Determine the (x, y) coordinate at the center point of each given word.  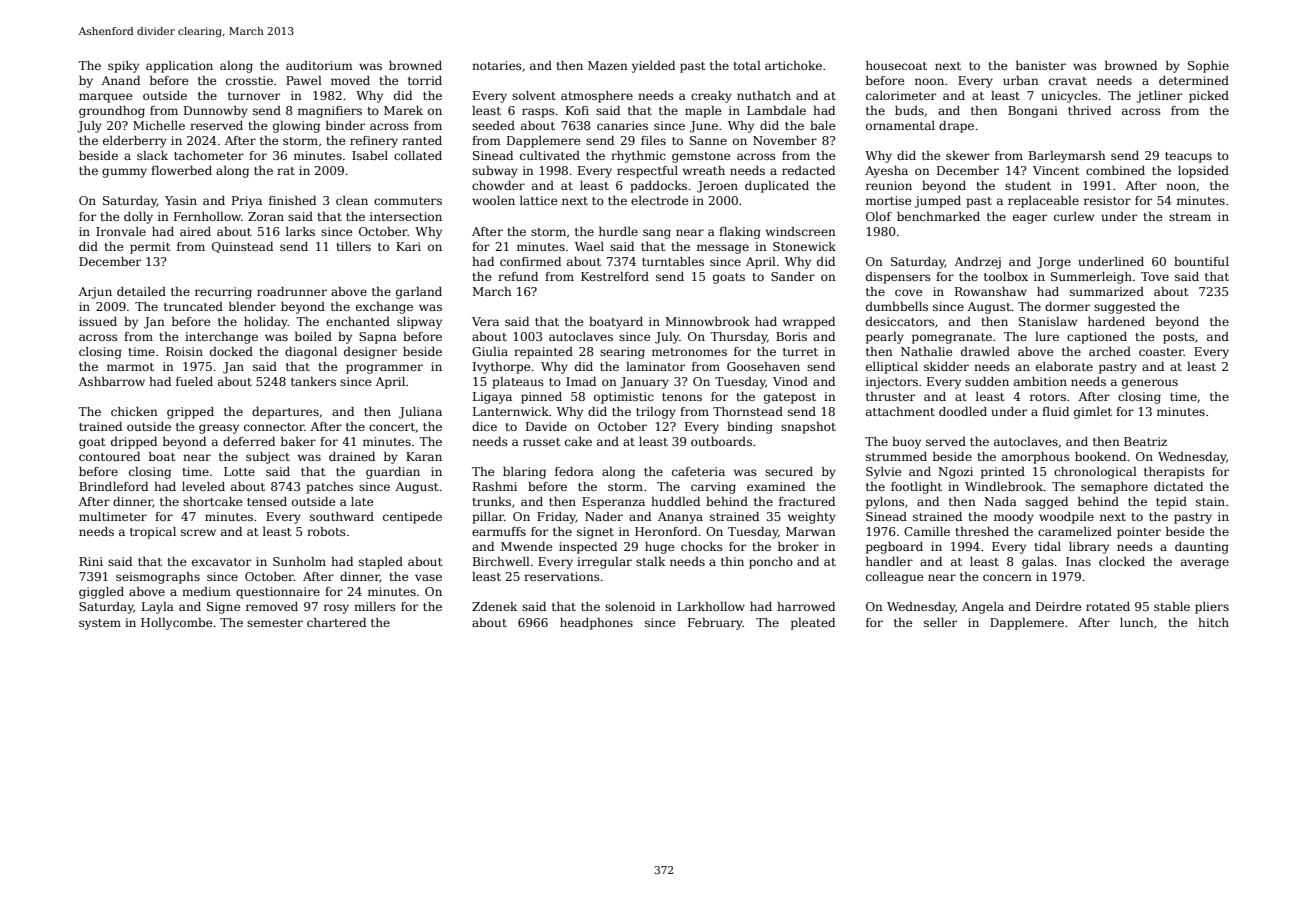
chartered (336, 622)
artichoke (793, 65)
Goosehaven (763, 366)
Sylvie (884, 473)
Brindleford (113, 486)
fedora (574, 471)
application (179, 67)
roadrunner (292, 291)
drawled (985, 351)
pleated (813, 624)
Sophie (1208, 67)
